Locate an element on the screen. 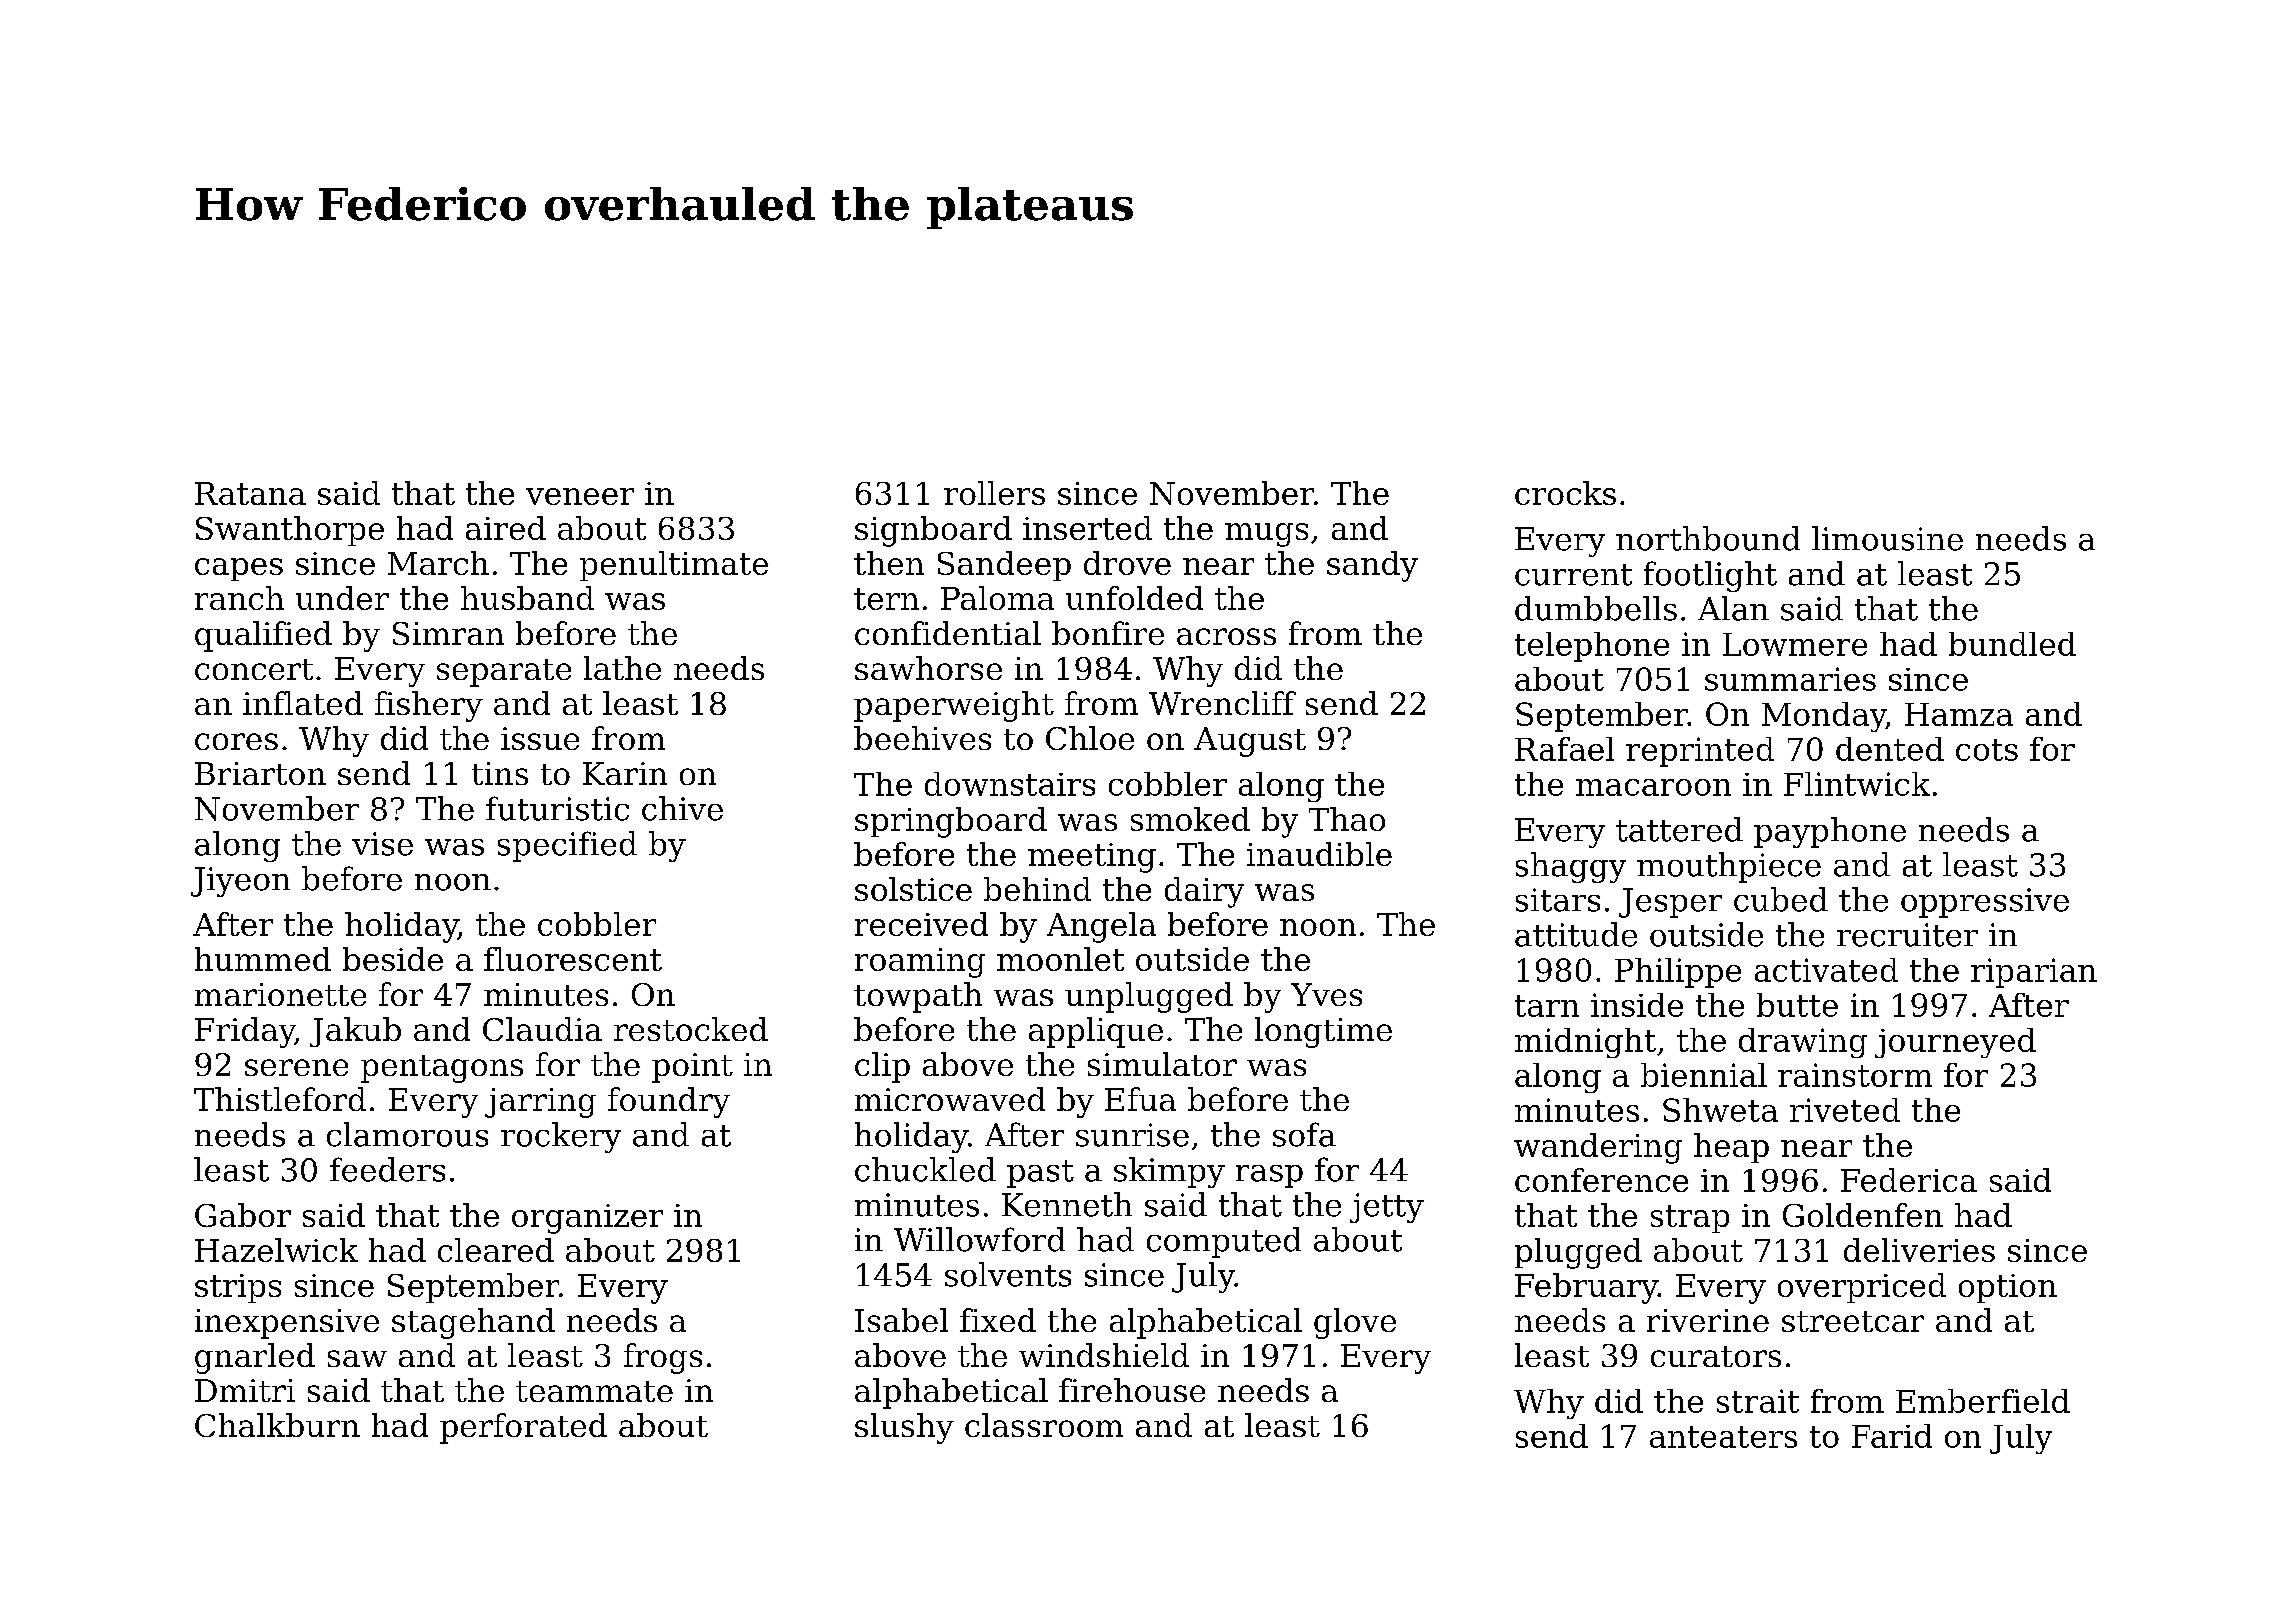  specified is located at coordinates (567, 846).
